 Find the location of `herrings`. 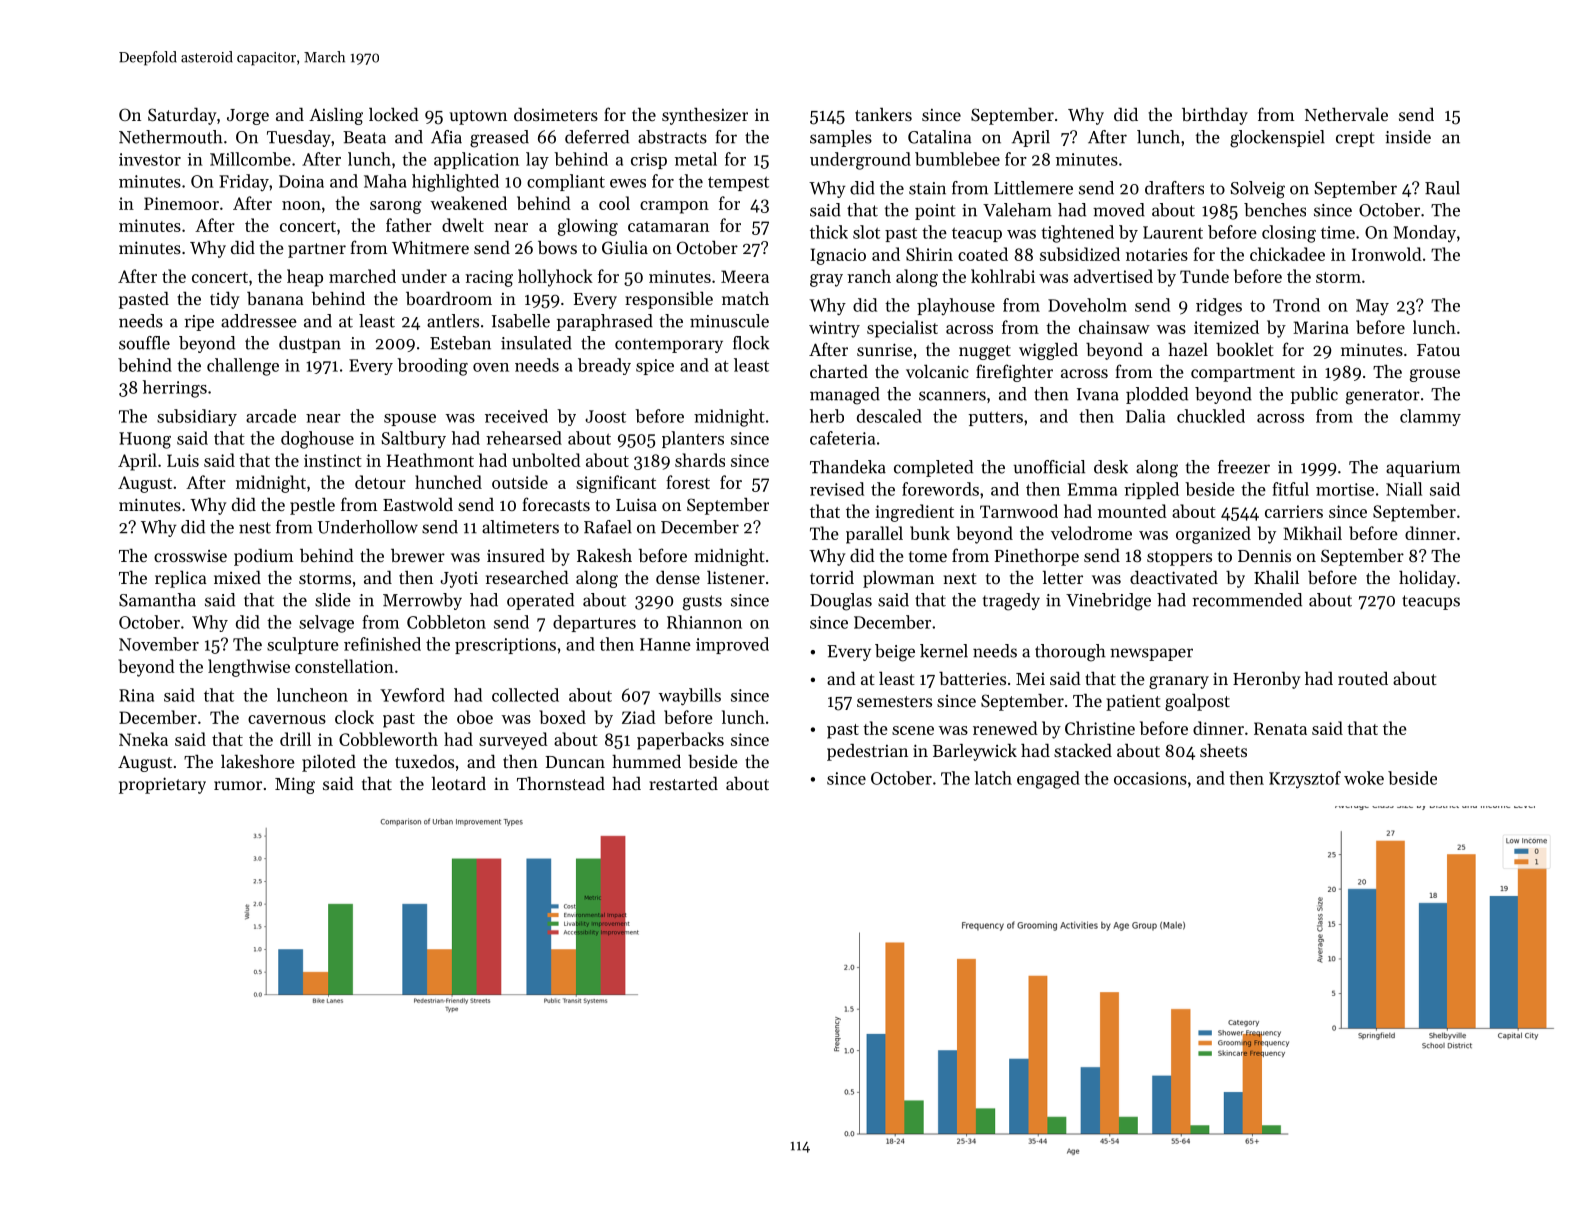

herrings is located at coordinates (175, 389).
